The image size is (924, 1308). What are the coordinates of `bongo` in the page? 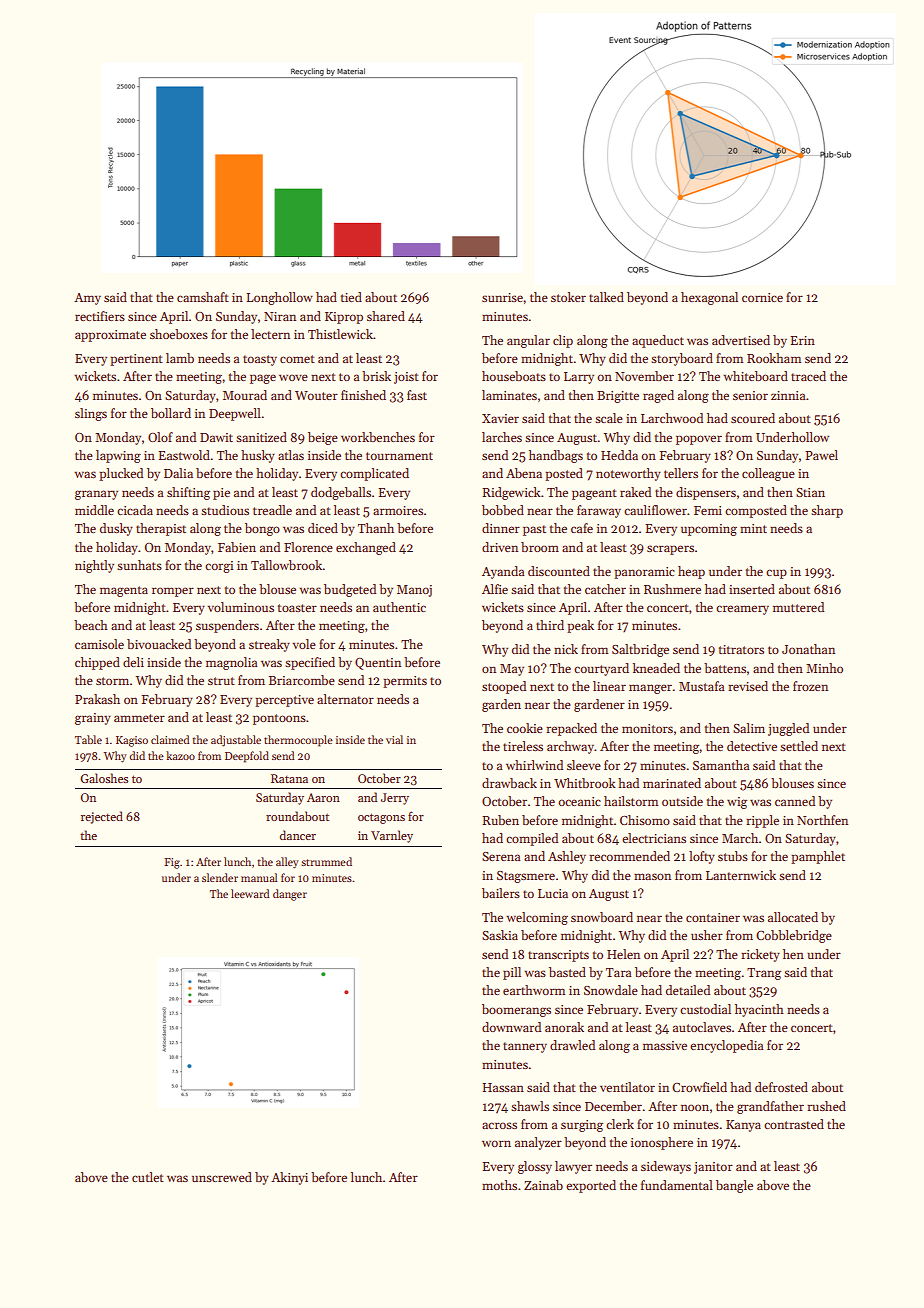 It's located at (262, 529).
